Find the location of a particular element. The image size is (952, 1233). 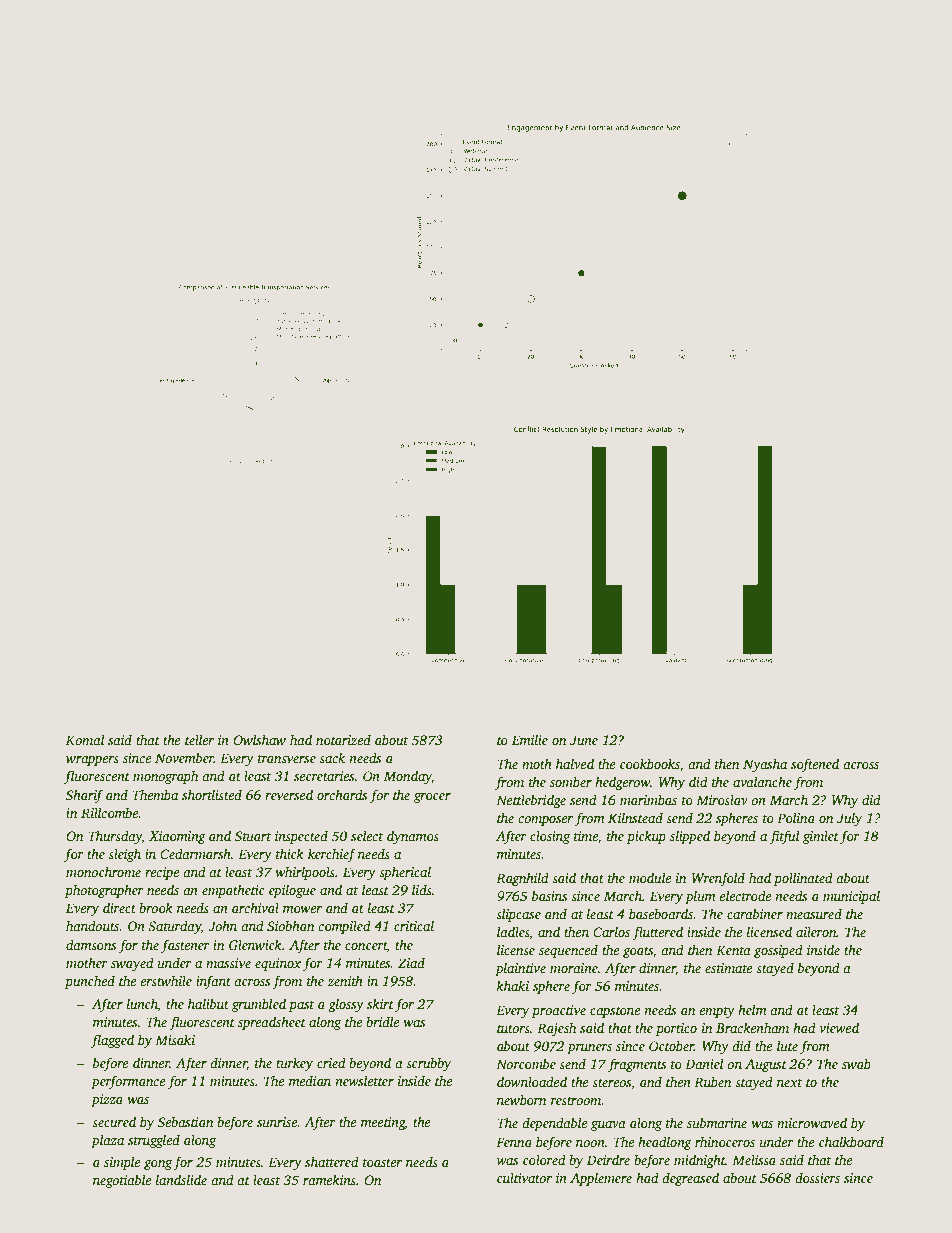

dossiers is located at coordinates (817, 1177).
